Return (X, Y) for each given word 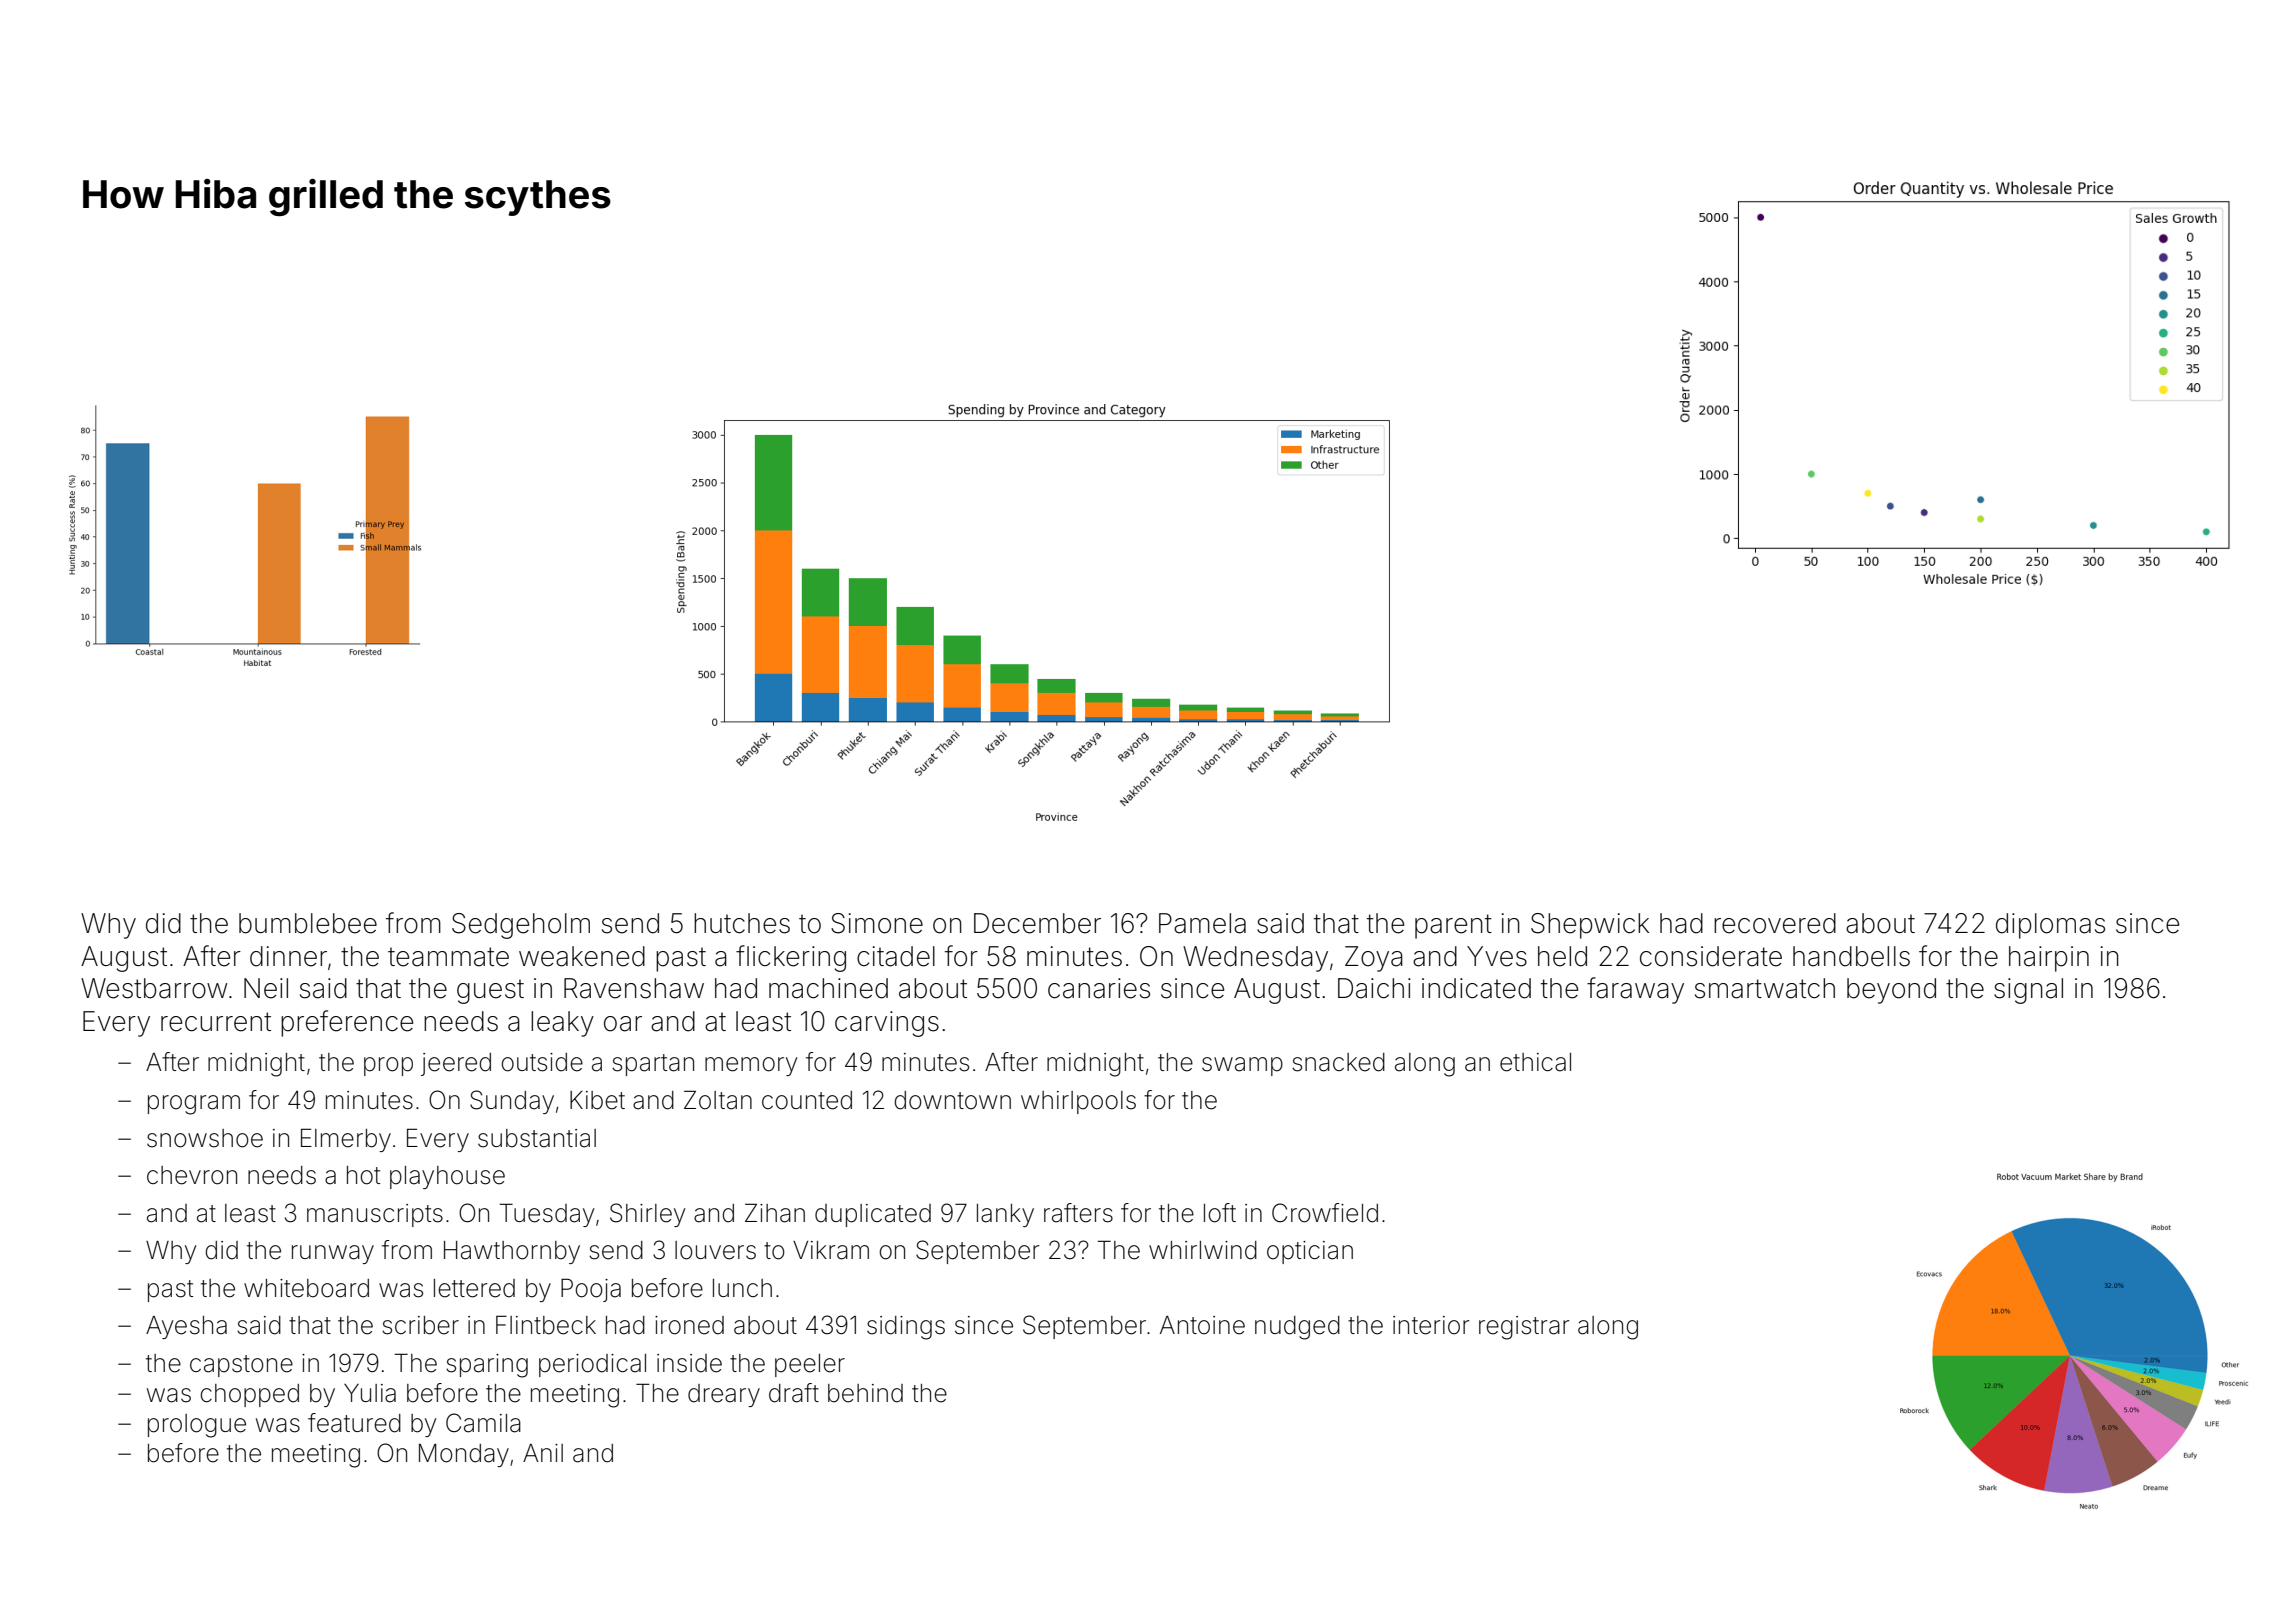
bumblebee (308, 923)
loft (1220, 1213)
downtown (952, 1100)
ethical (1535, 1062)
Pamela (1202, 923)
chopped (249, 1395)
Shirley (647, 1215)
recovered (1775, 923)
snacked (1338, 1062)
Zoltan (718, 1100)
